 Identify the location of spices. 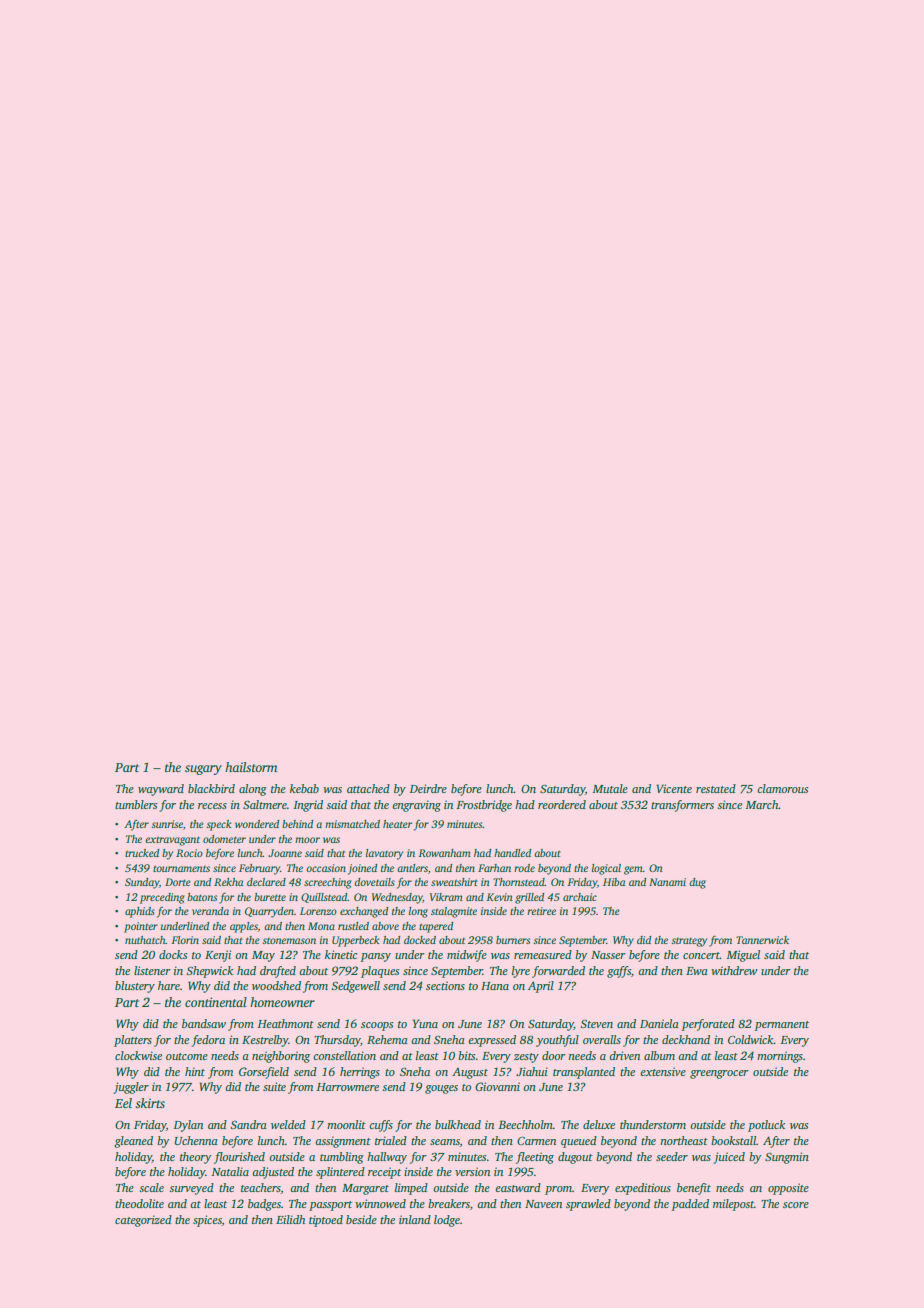
(207, 1221).
